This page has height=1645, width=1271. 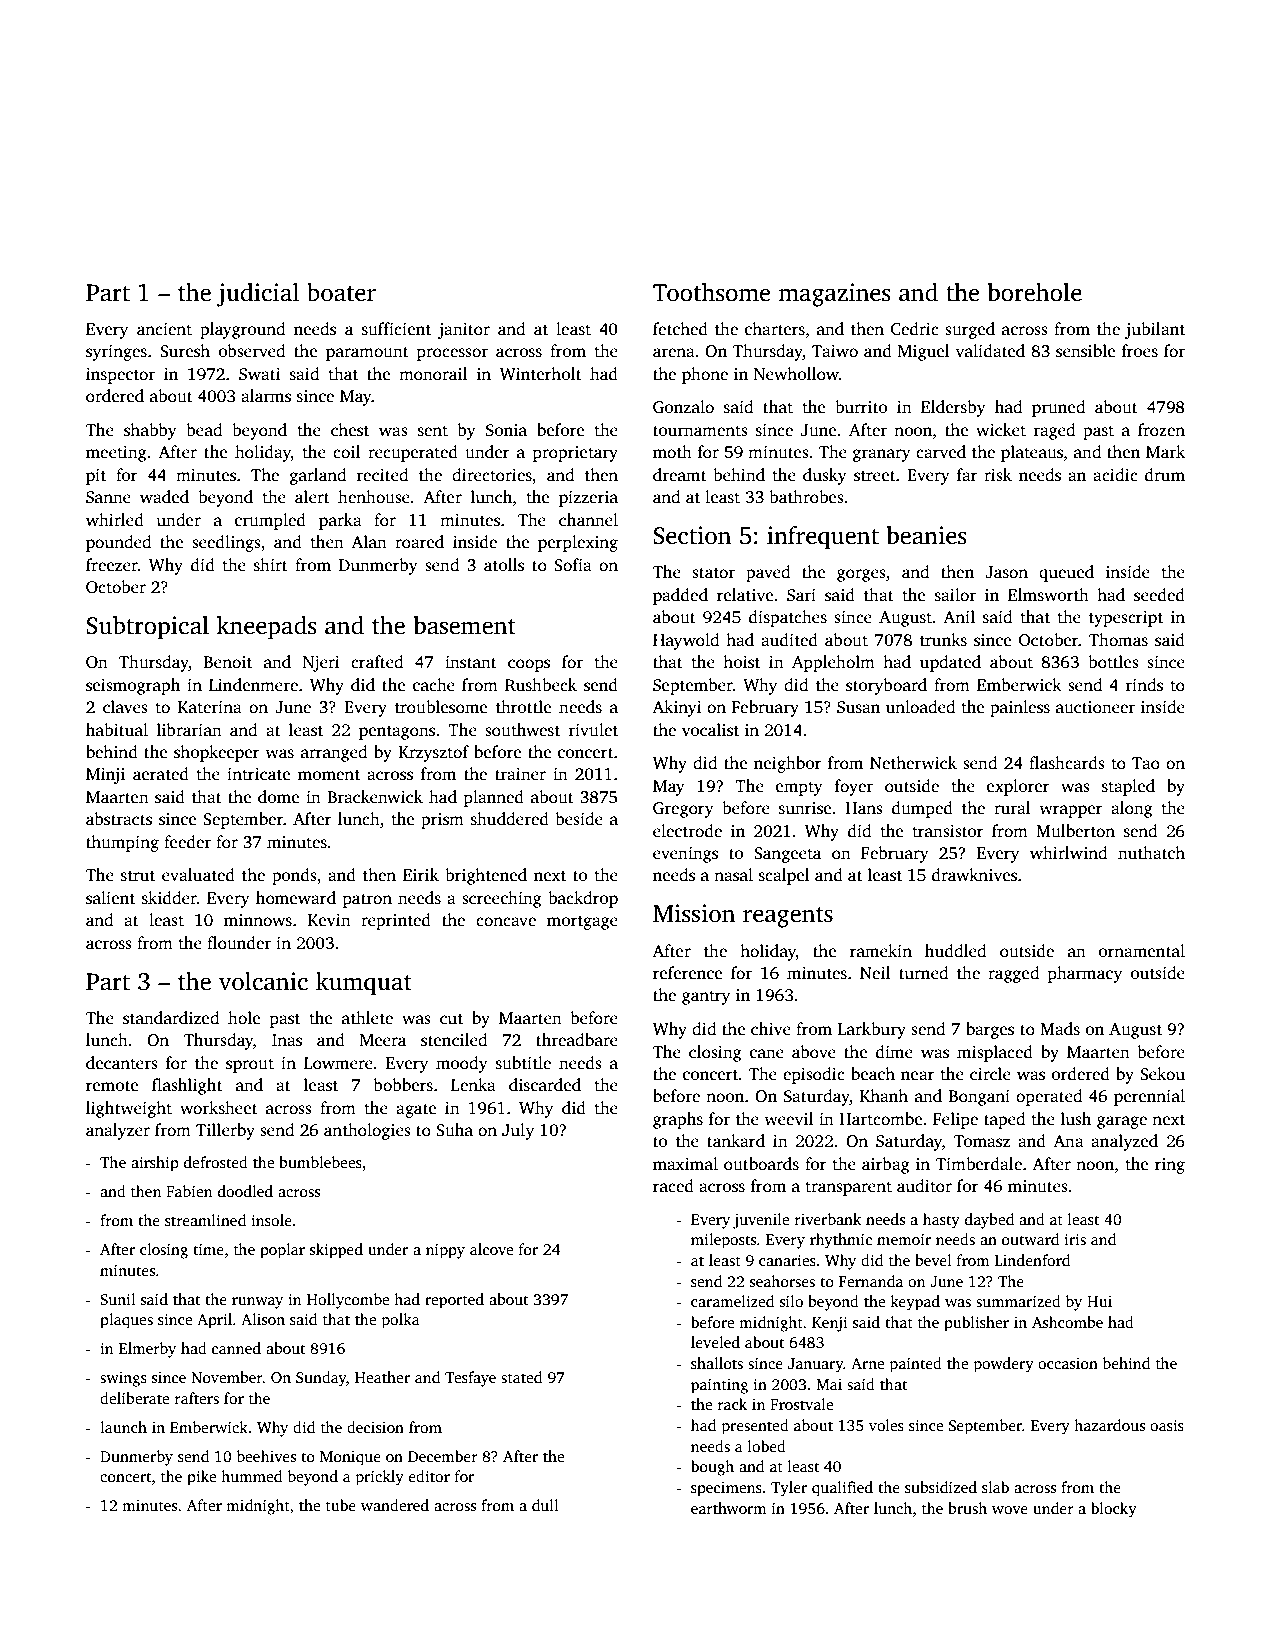 I want to click on tube, so click(x=341, y=1505).
